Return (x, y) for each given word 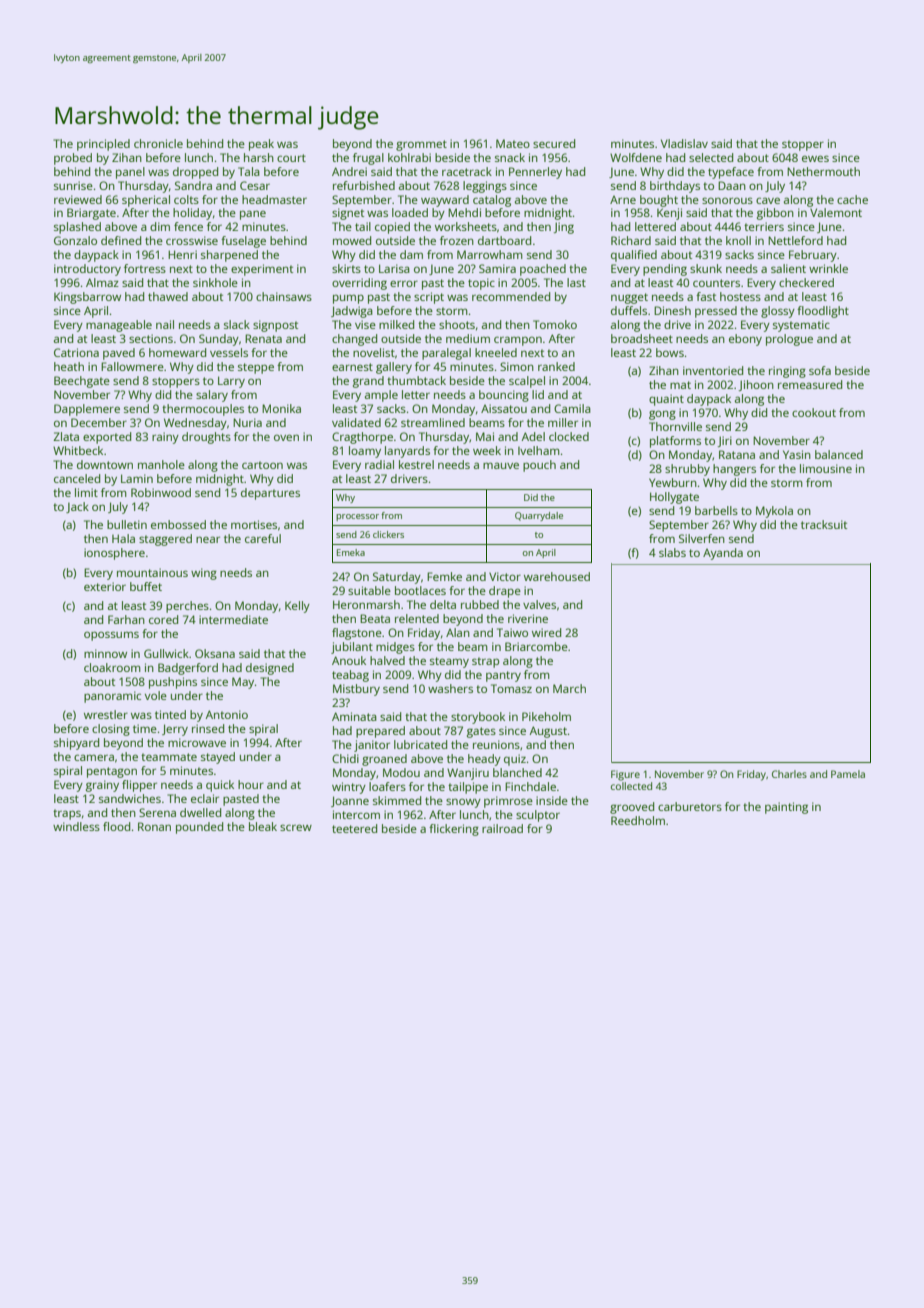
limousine (826, 468)
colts (186, 199)
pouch (539, 466)
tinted (170, 714)
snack (510, 157)
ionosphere (114, 554)
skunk (706, 268)
